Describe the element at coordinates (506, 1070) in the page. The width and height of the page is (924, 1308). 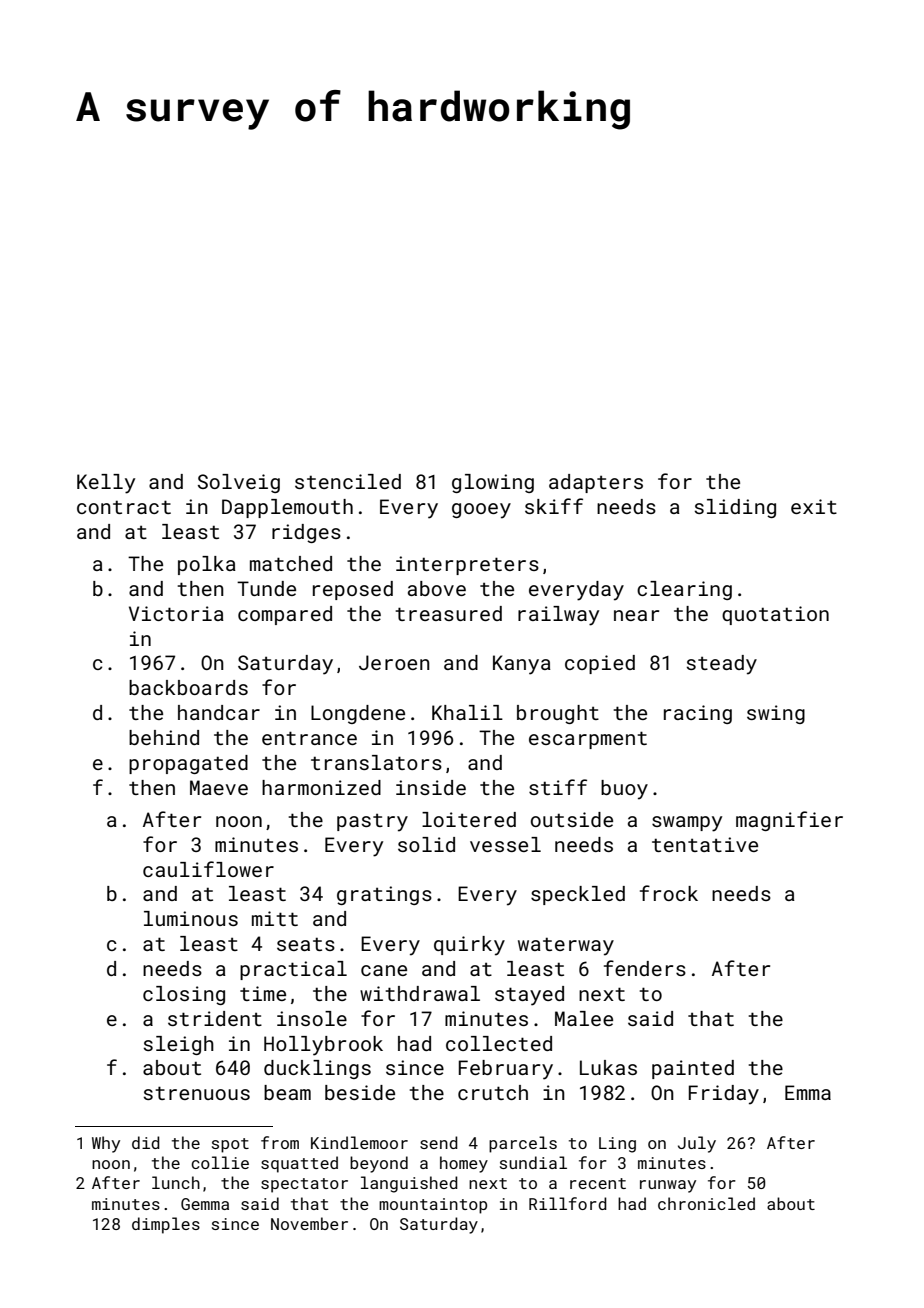
I see `February` at that location.
